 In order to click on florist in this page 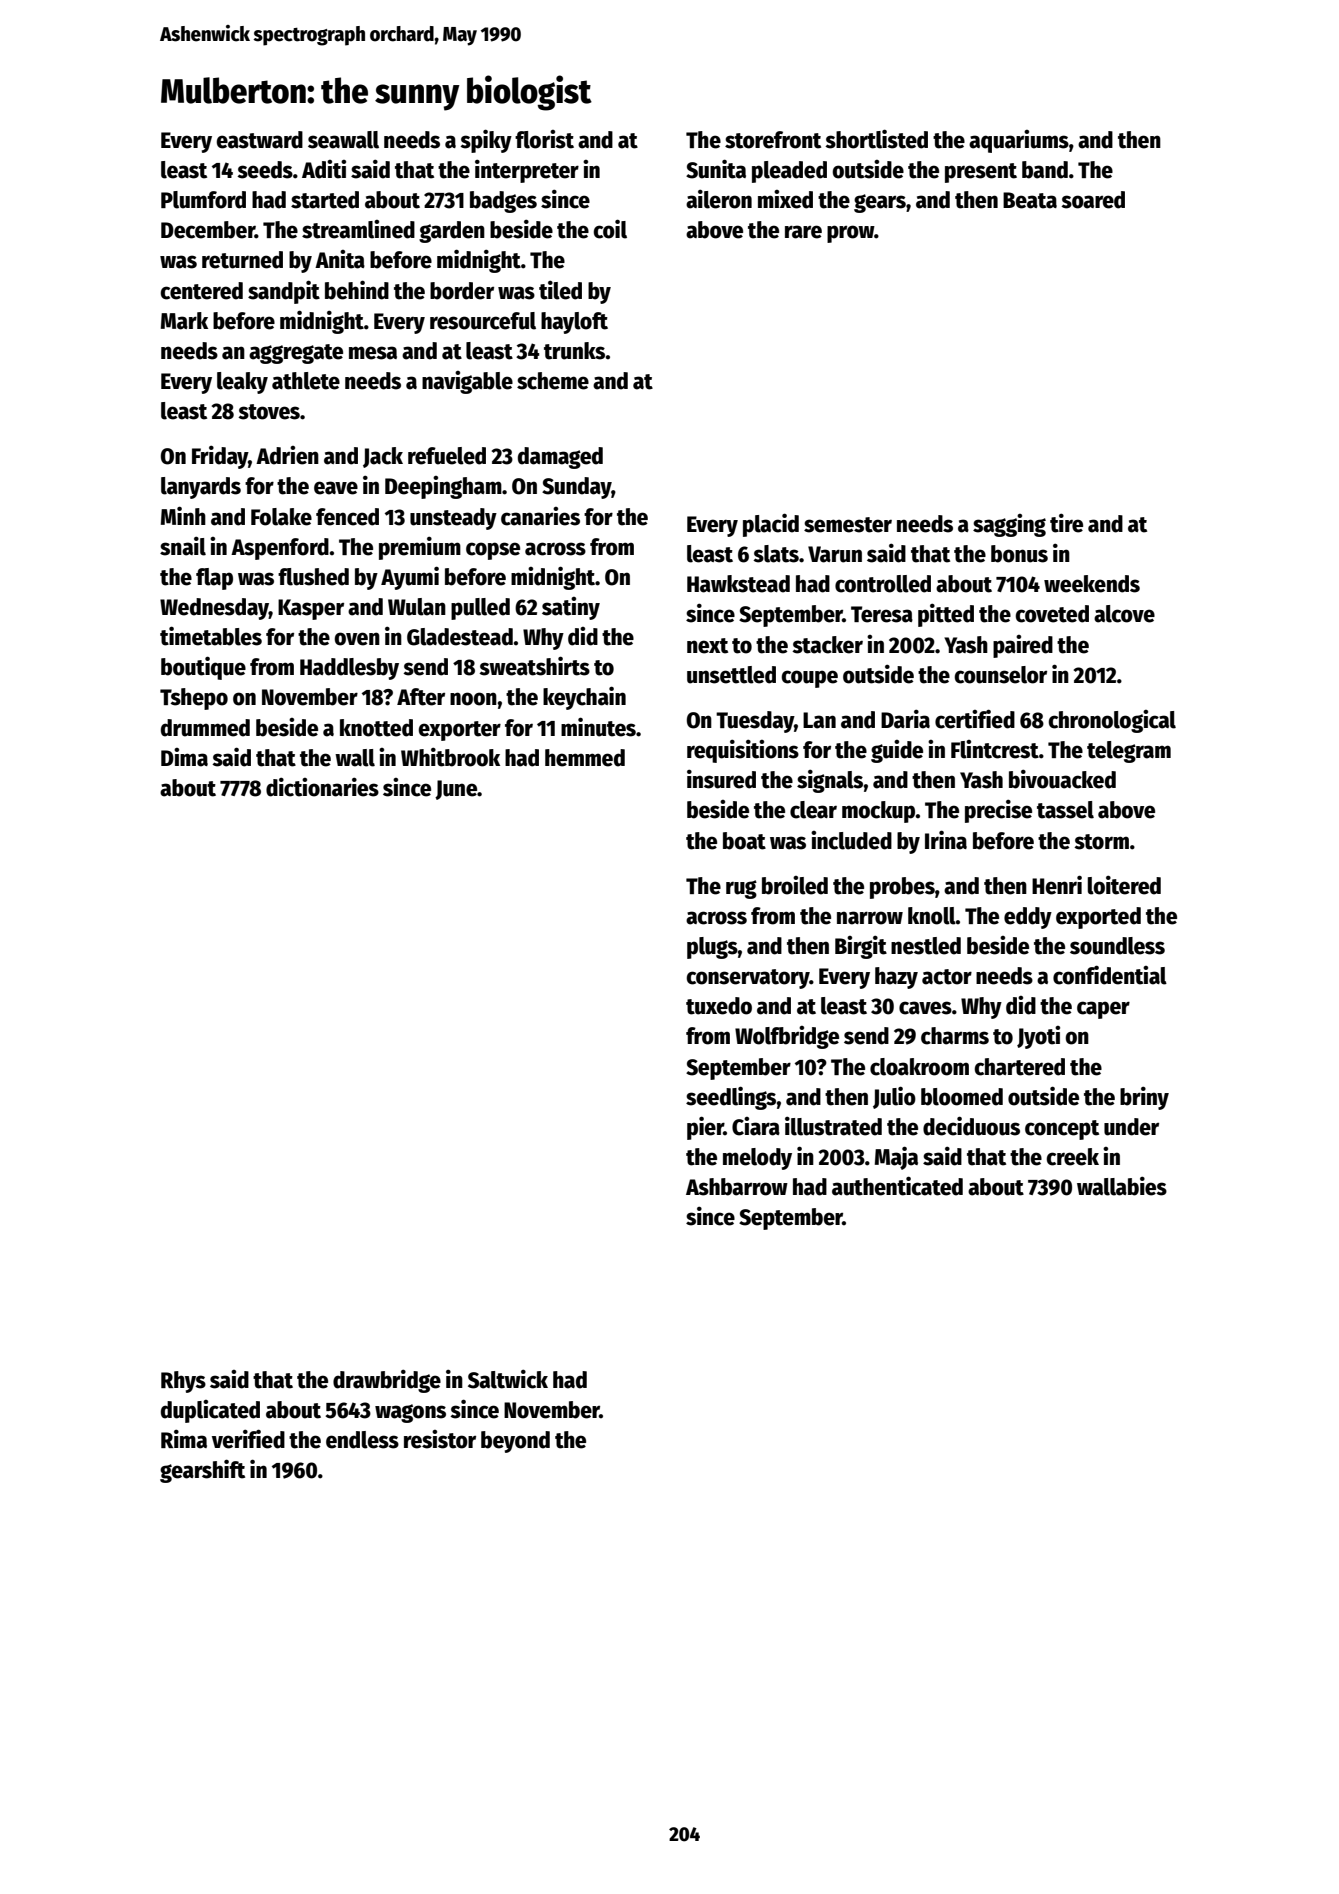, I will do `click(544, 139)`.
